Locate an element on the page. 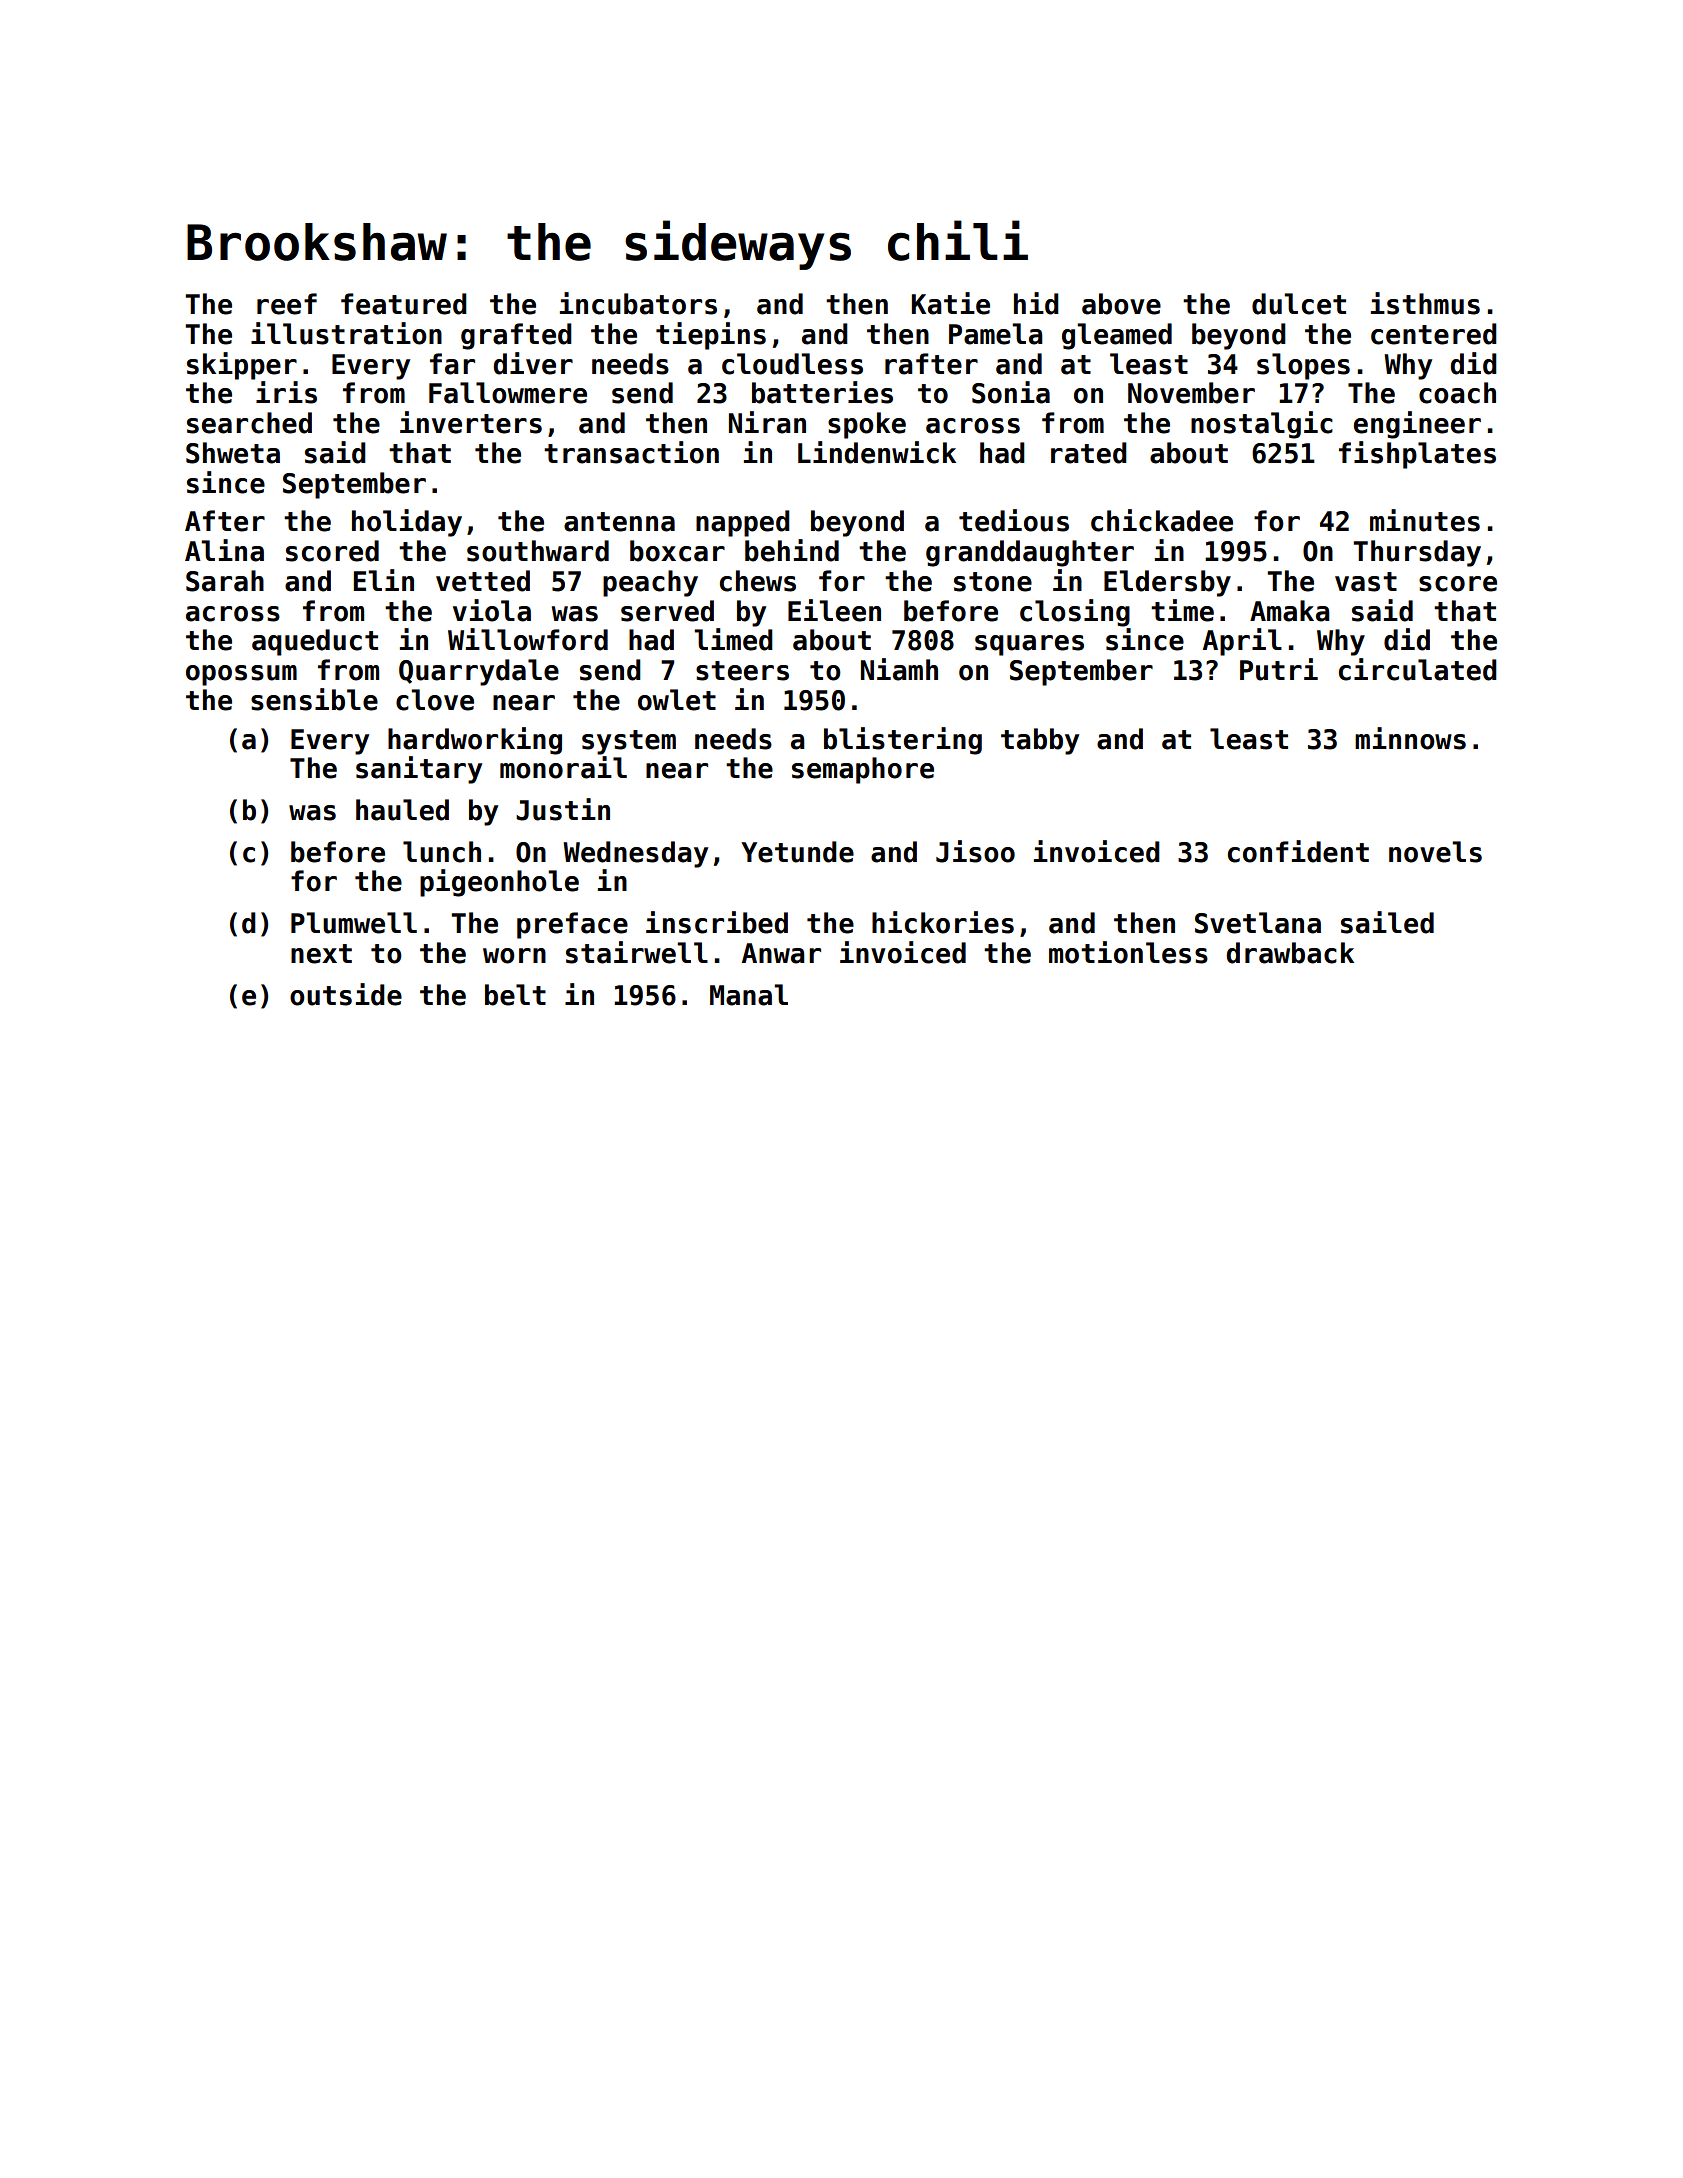 Image resolution: width=1683 pixels, height=2178 pixels. Jisoo is located at coordinates (975, 851).
